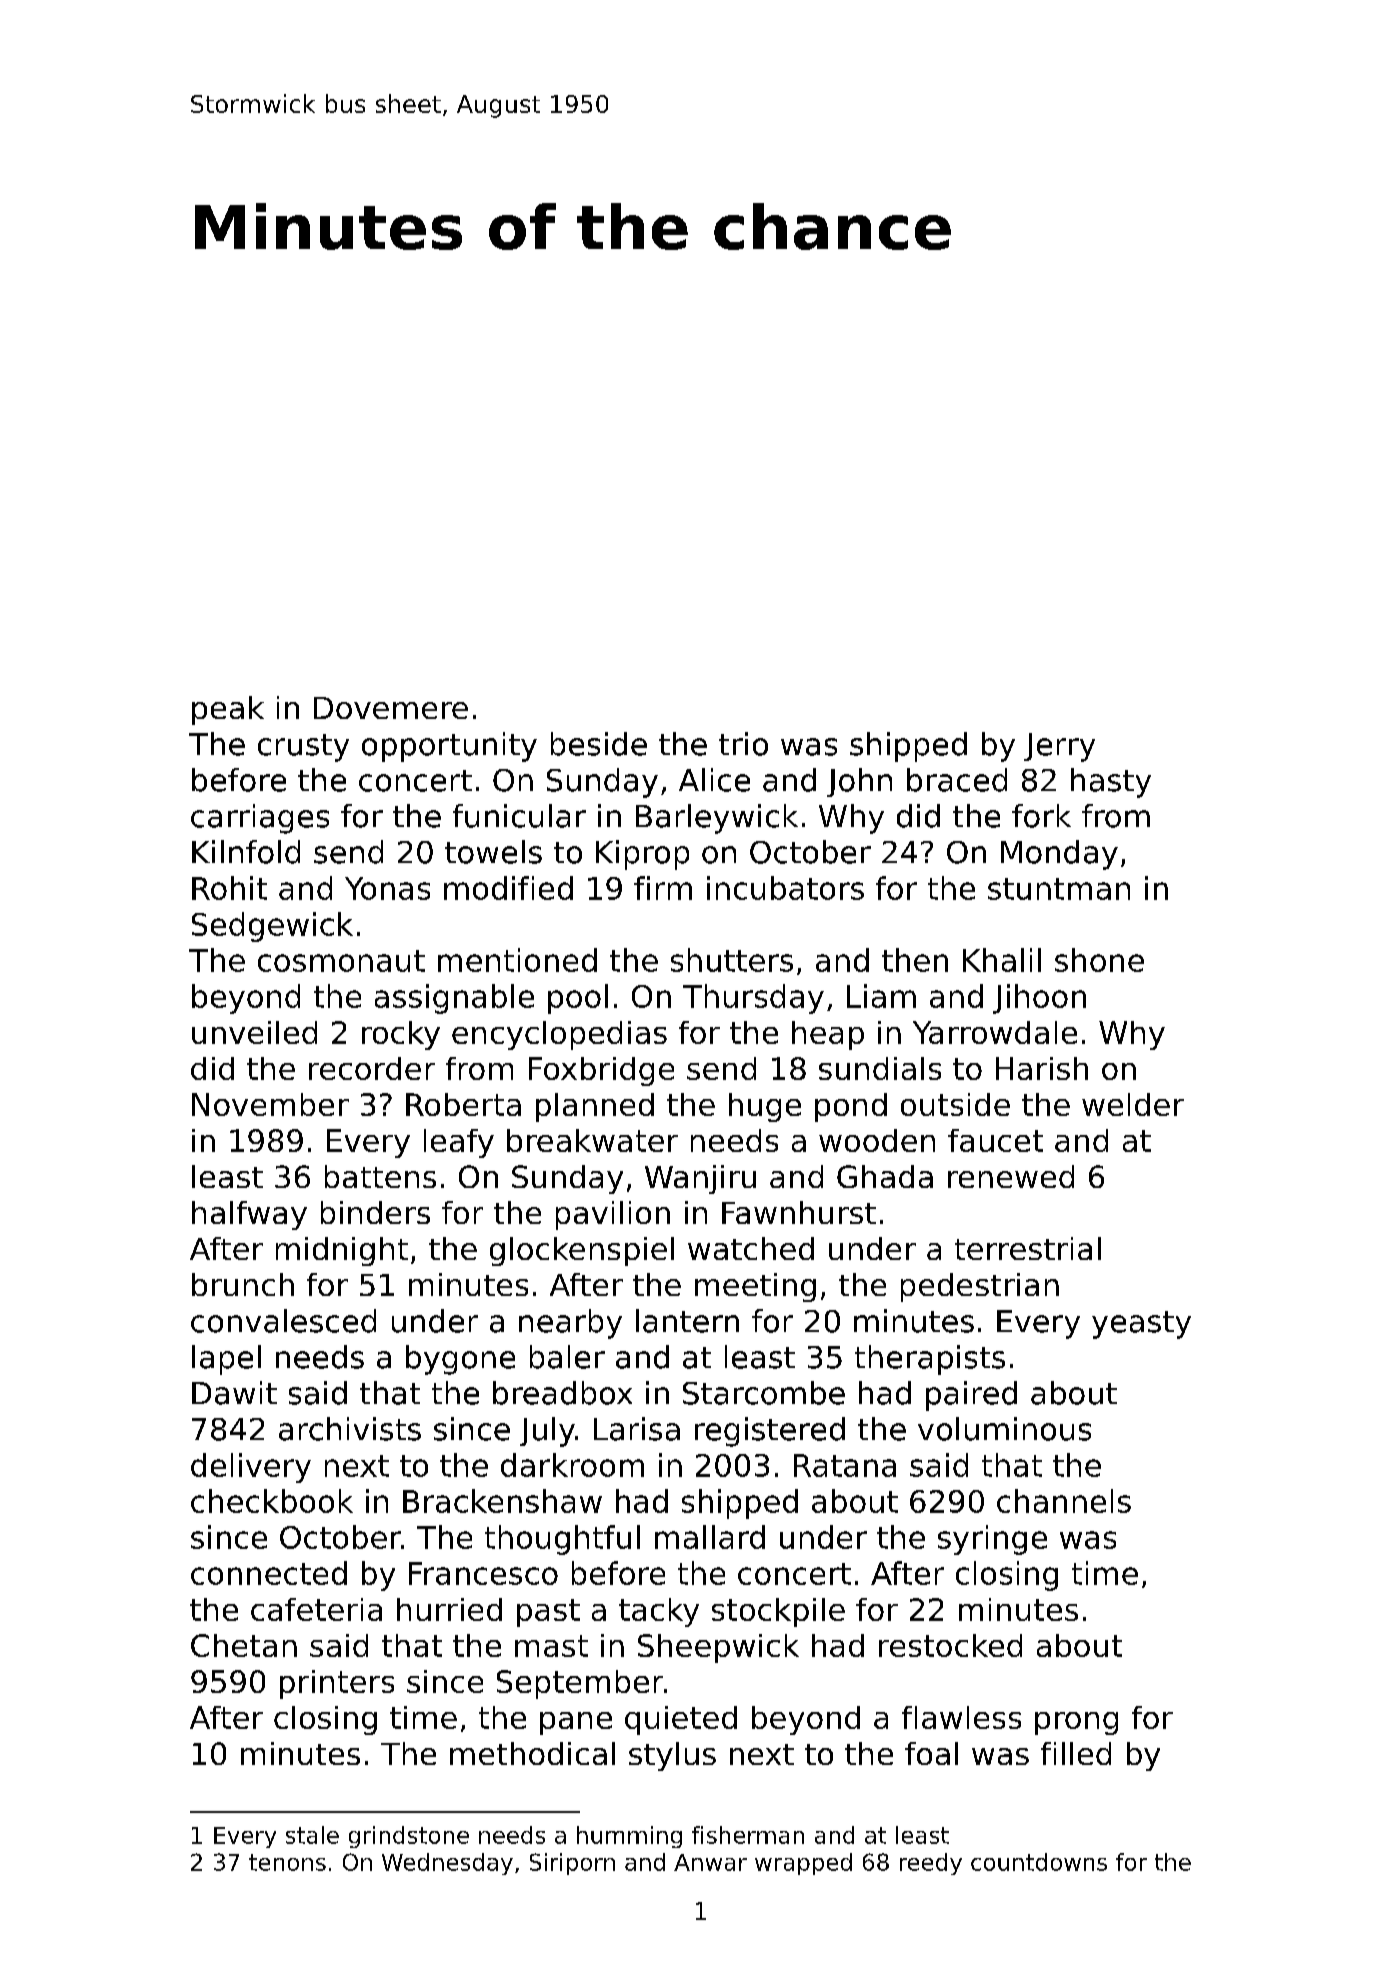 The width and height of the screenshot is (1386, 1969). I want to click on crusty, so click(303, 748).
